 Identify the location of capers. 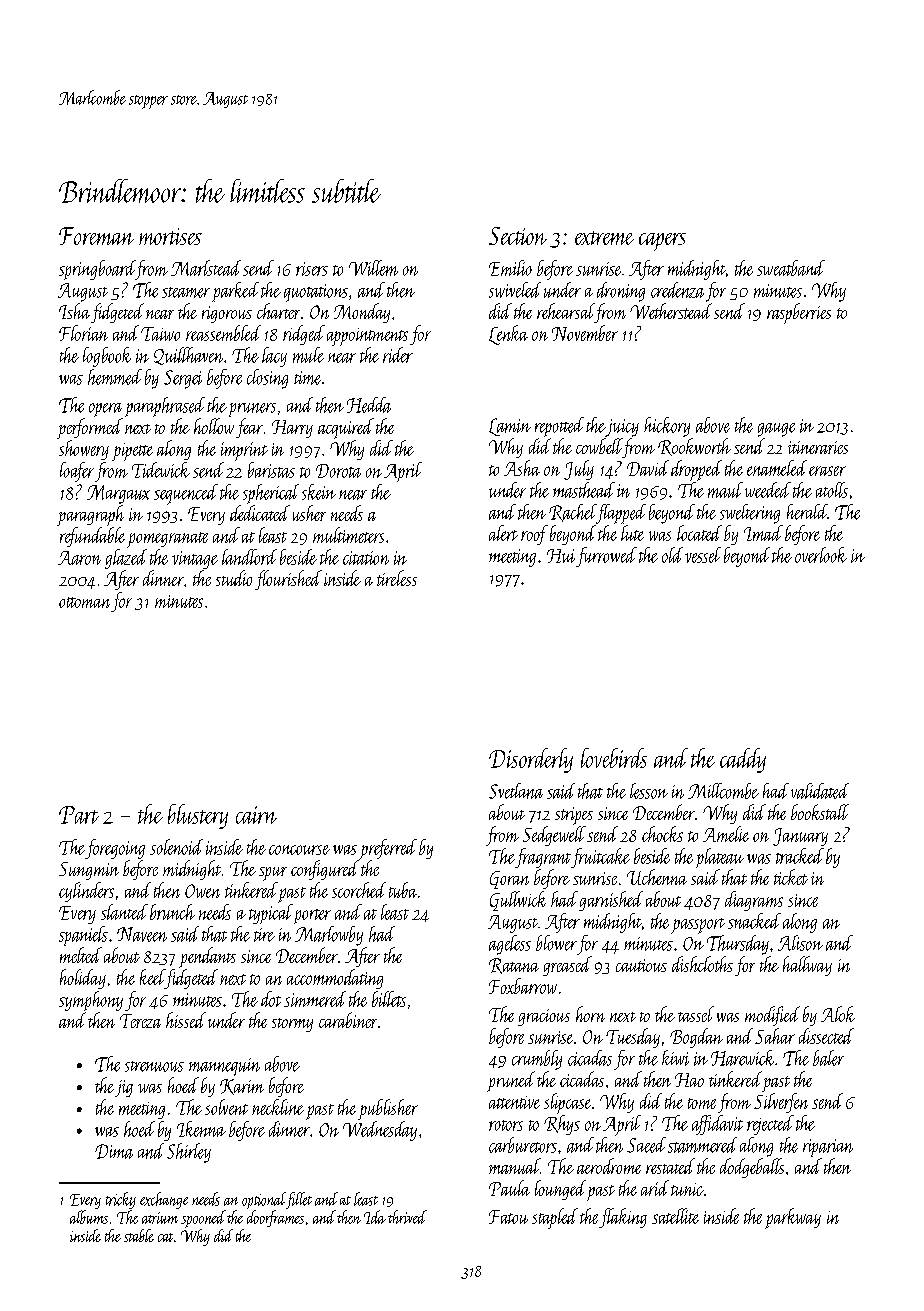
(662, 242).
